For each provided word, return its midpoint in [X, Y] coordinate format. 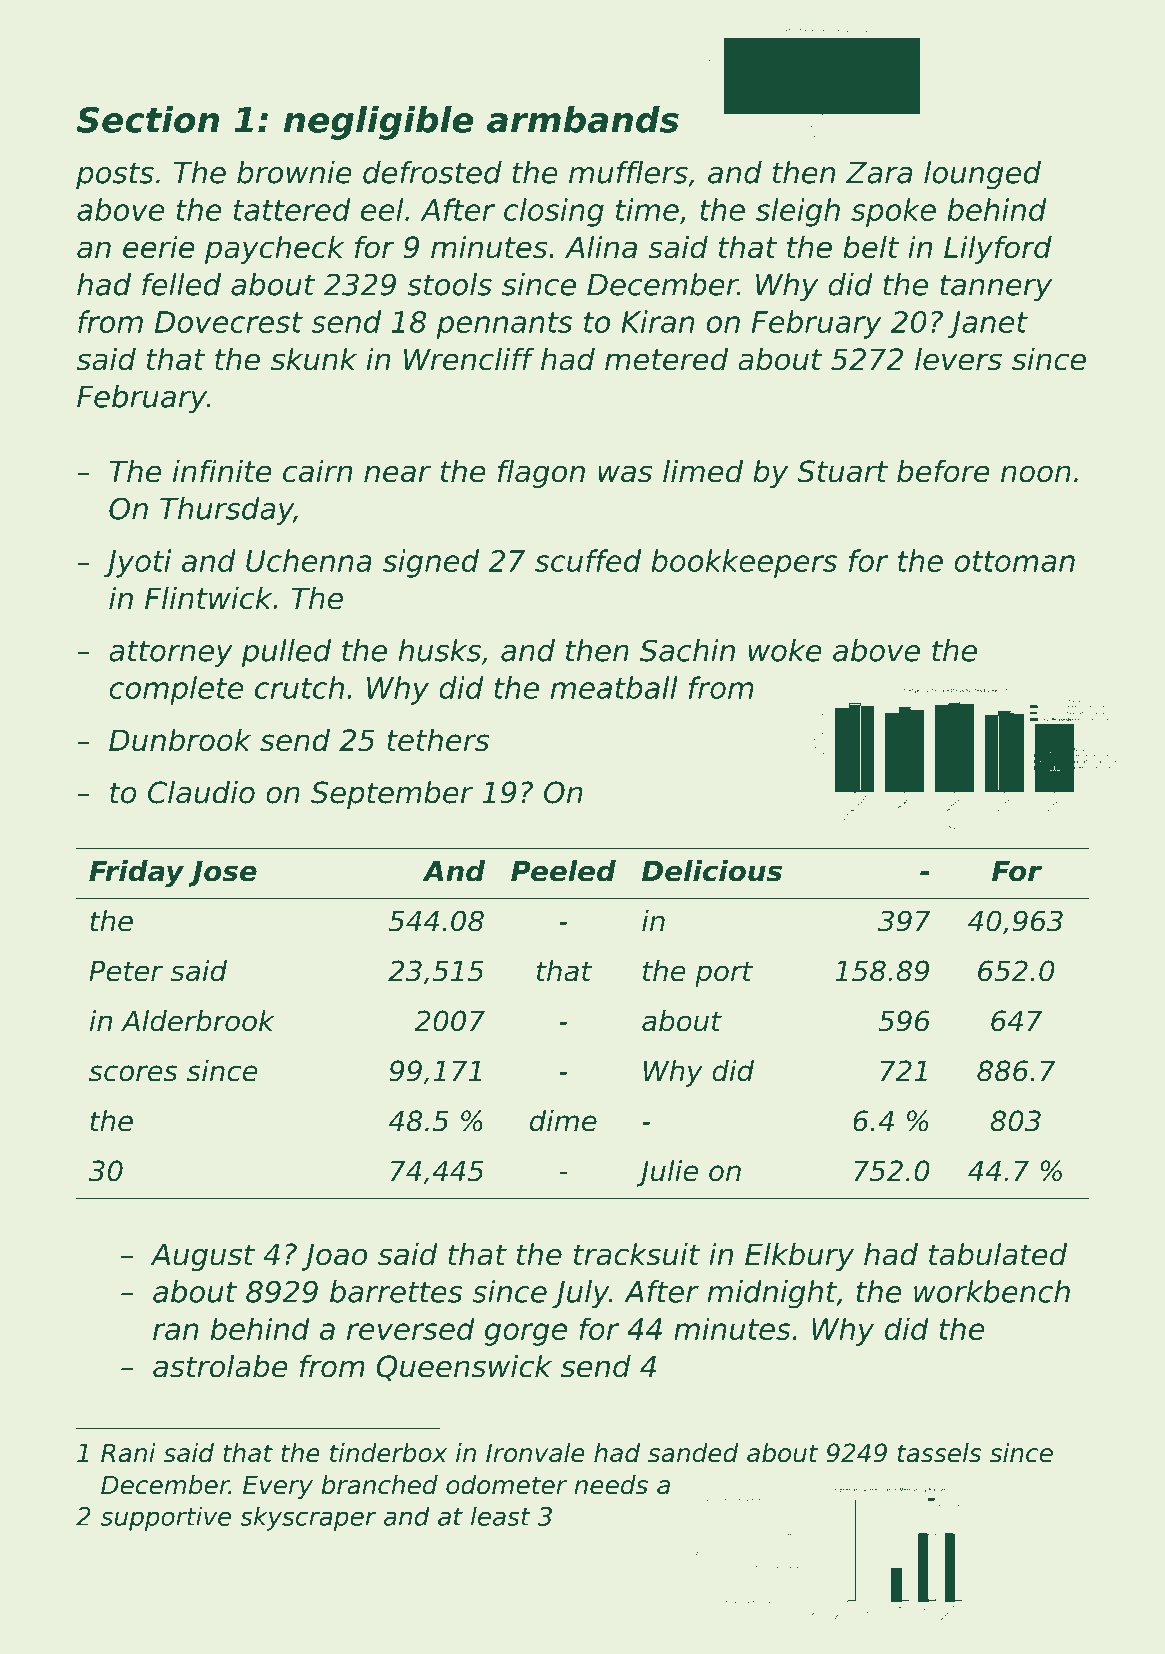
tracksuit [637, 1254]
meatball [614, 687]
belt [871, 247]
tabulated [998, 1254]
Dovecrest [229, 322]
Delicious [712, 871]
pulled [286, 653]
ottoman [1014, 561]
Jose [222, 874]
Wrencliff [469, 359]
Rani [128, 1453]
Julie [667, 1173]
